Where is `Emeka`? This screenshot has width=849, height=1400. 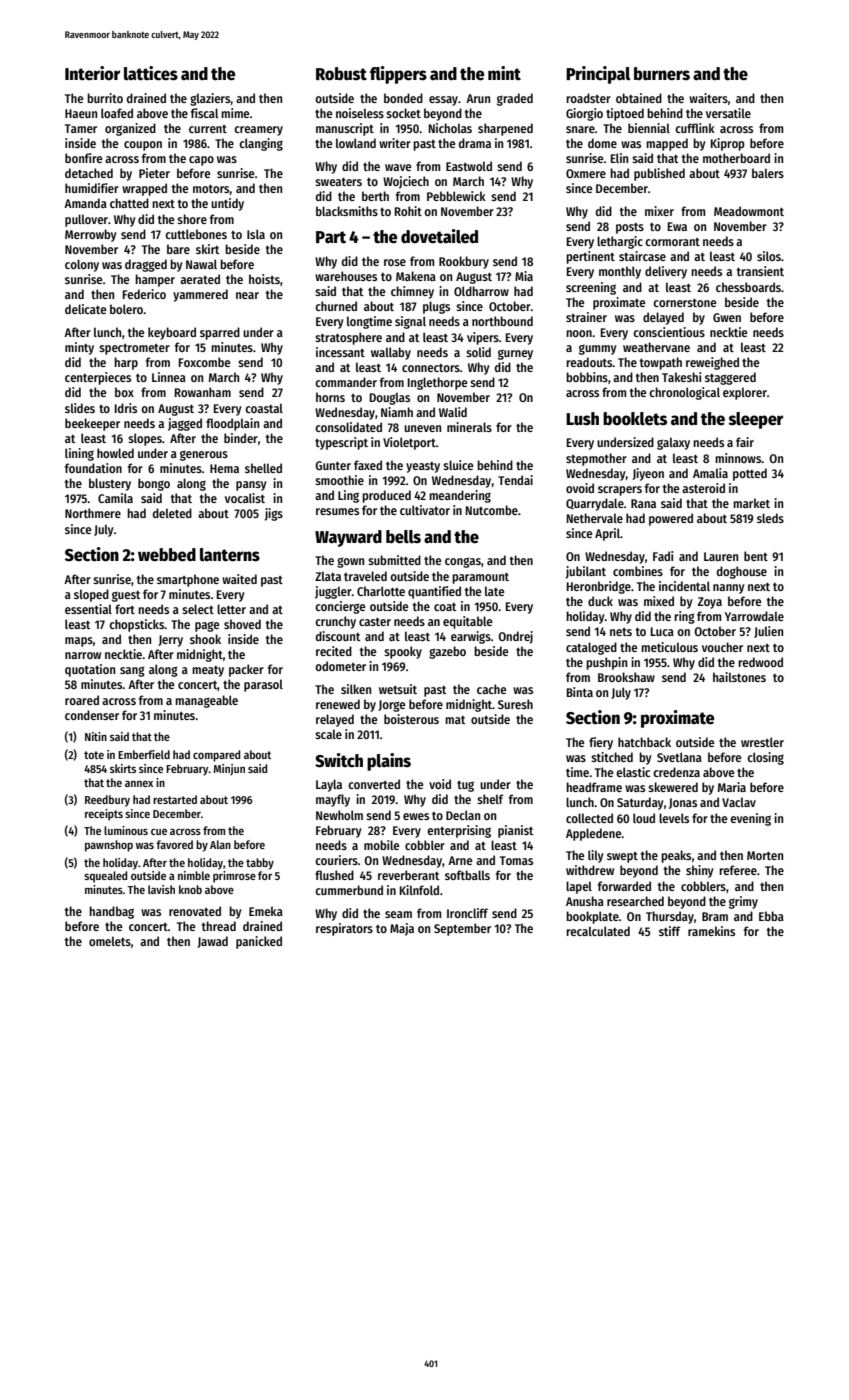 Emeka is located at coordinates (266, 911).
